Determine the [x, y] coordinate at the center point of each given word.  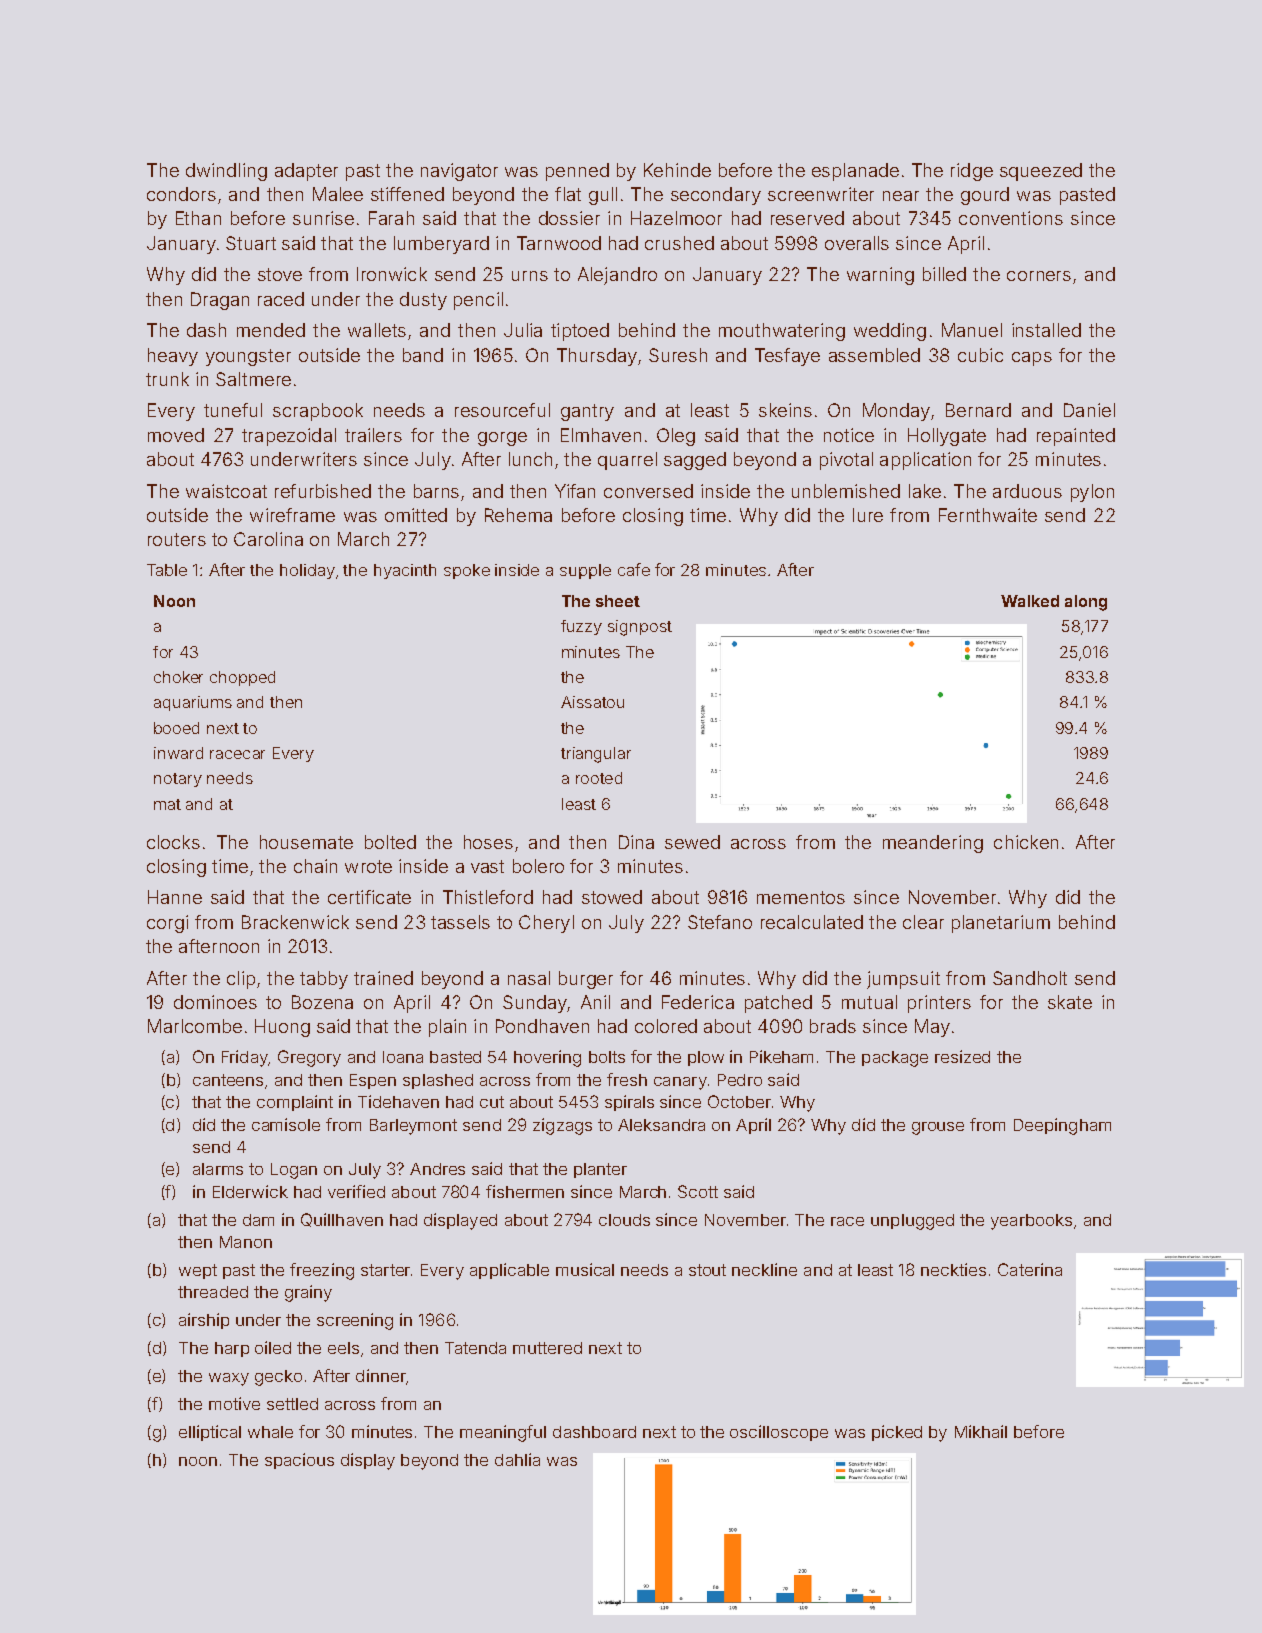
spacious [299, 1461]
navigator [459, 172]
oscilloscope [779, 1433]
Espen [373, 1081]
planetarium [1001, 924]
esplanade [855, 172]
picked [897, 1433]
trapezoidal [289, 437]
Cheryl [546, 924]
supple [585, 571]
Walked [1030, 601]
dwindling [226, 172]
